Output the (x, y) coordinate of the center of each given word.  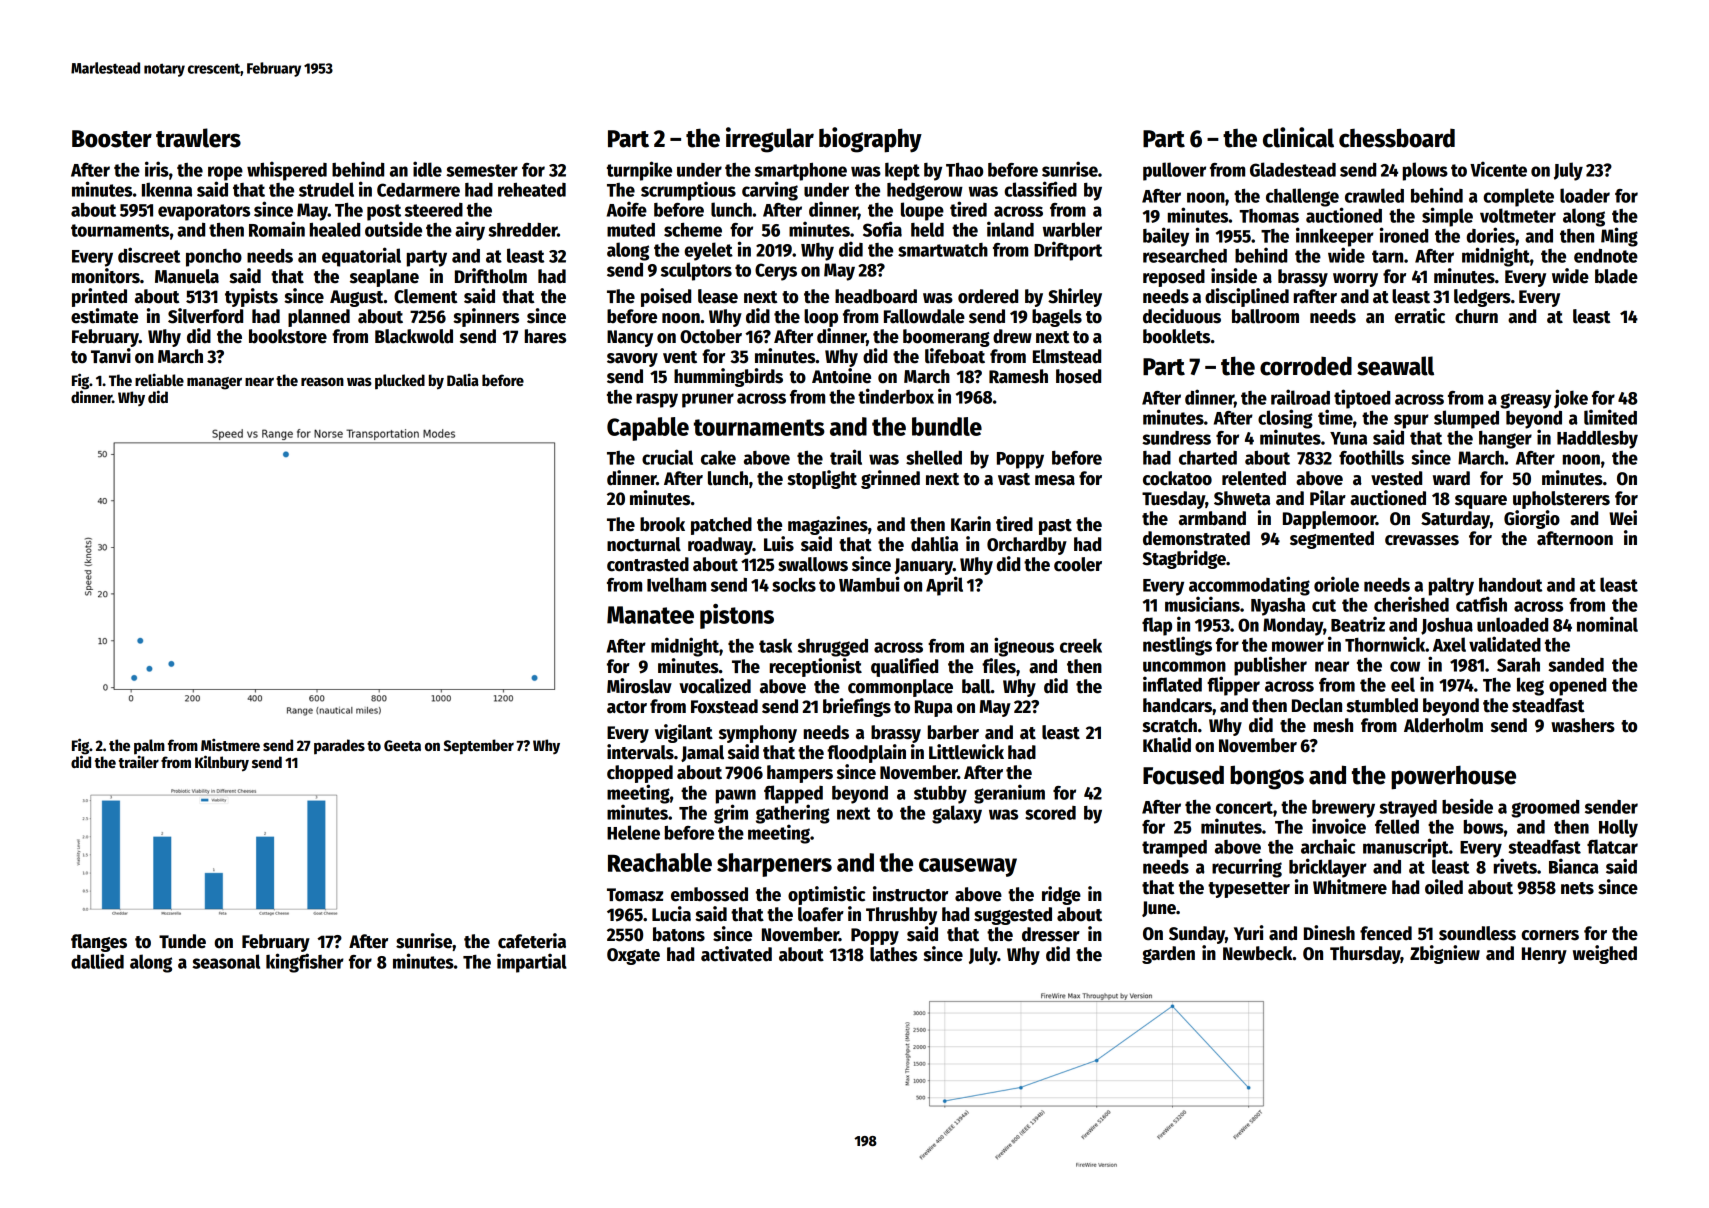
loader (1585, 195)
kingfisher (305, 963)
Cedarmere (418, 190)
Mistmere (230, 744)
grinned (890, 479)
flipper (1233, 686)
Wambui (869, 584)
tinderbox (896, 396)
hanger (1505, 440)
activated (736, 954)
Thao (964, 170)
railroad (1300, 397)
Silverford (205, 316)
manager (214, 383)
